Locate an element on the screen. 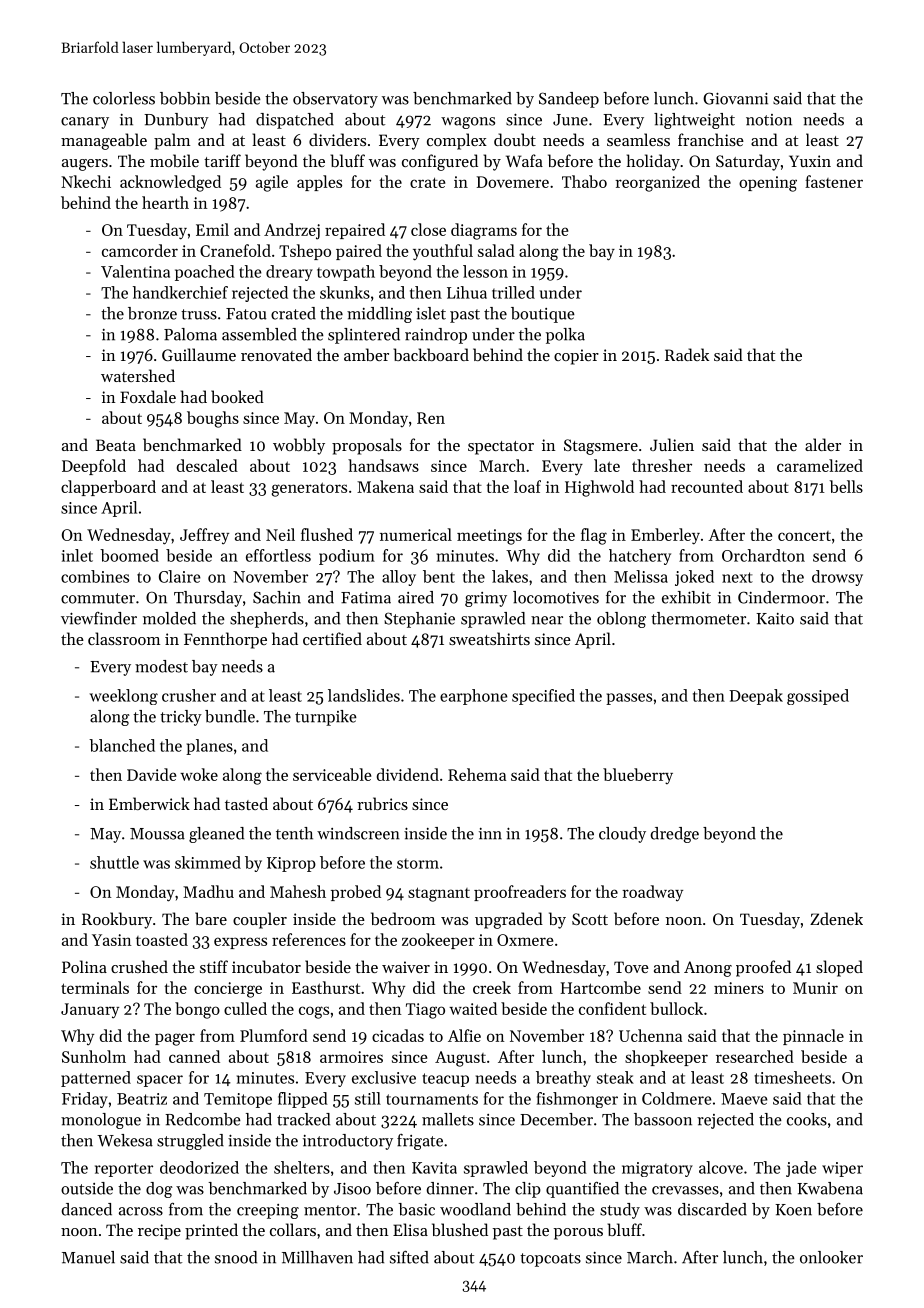  Manuel is located at coordinates (88, 1257).
